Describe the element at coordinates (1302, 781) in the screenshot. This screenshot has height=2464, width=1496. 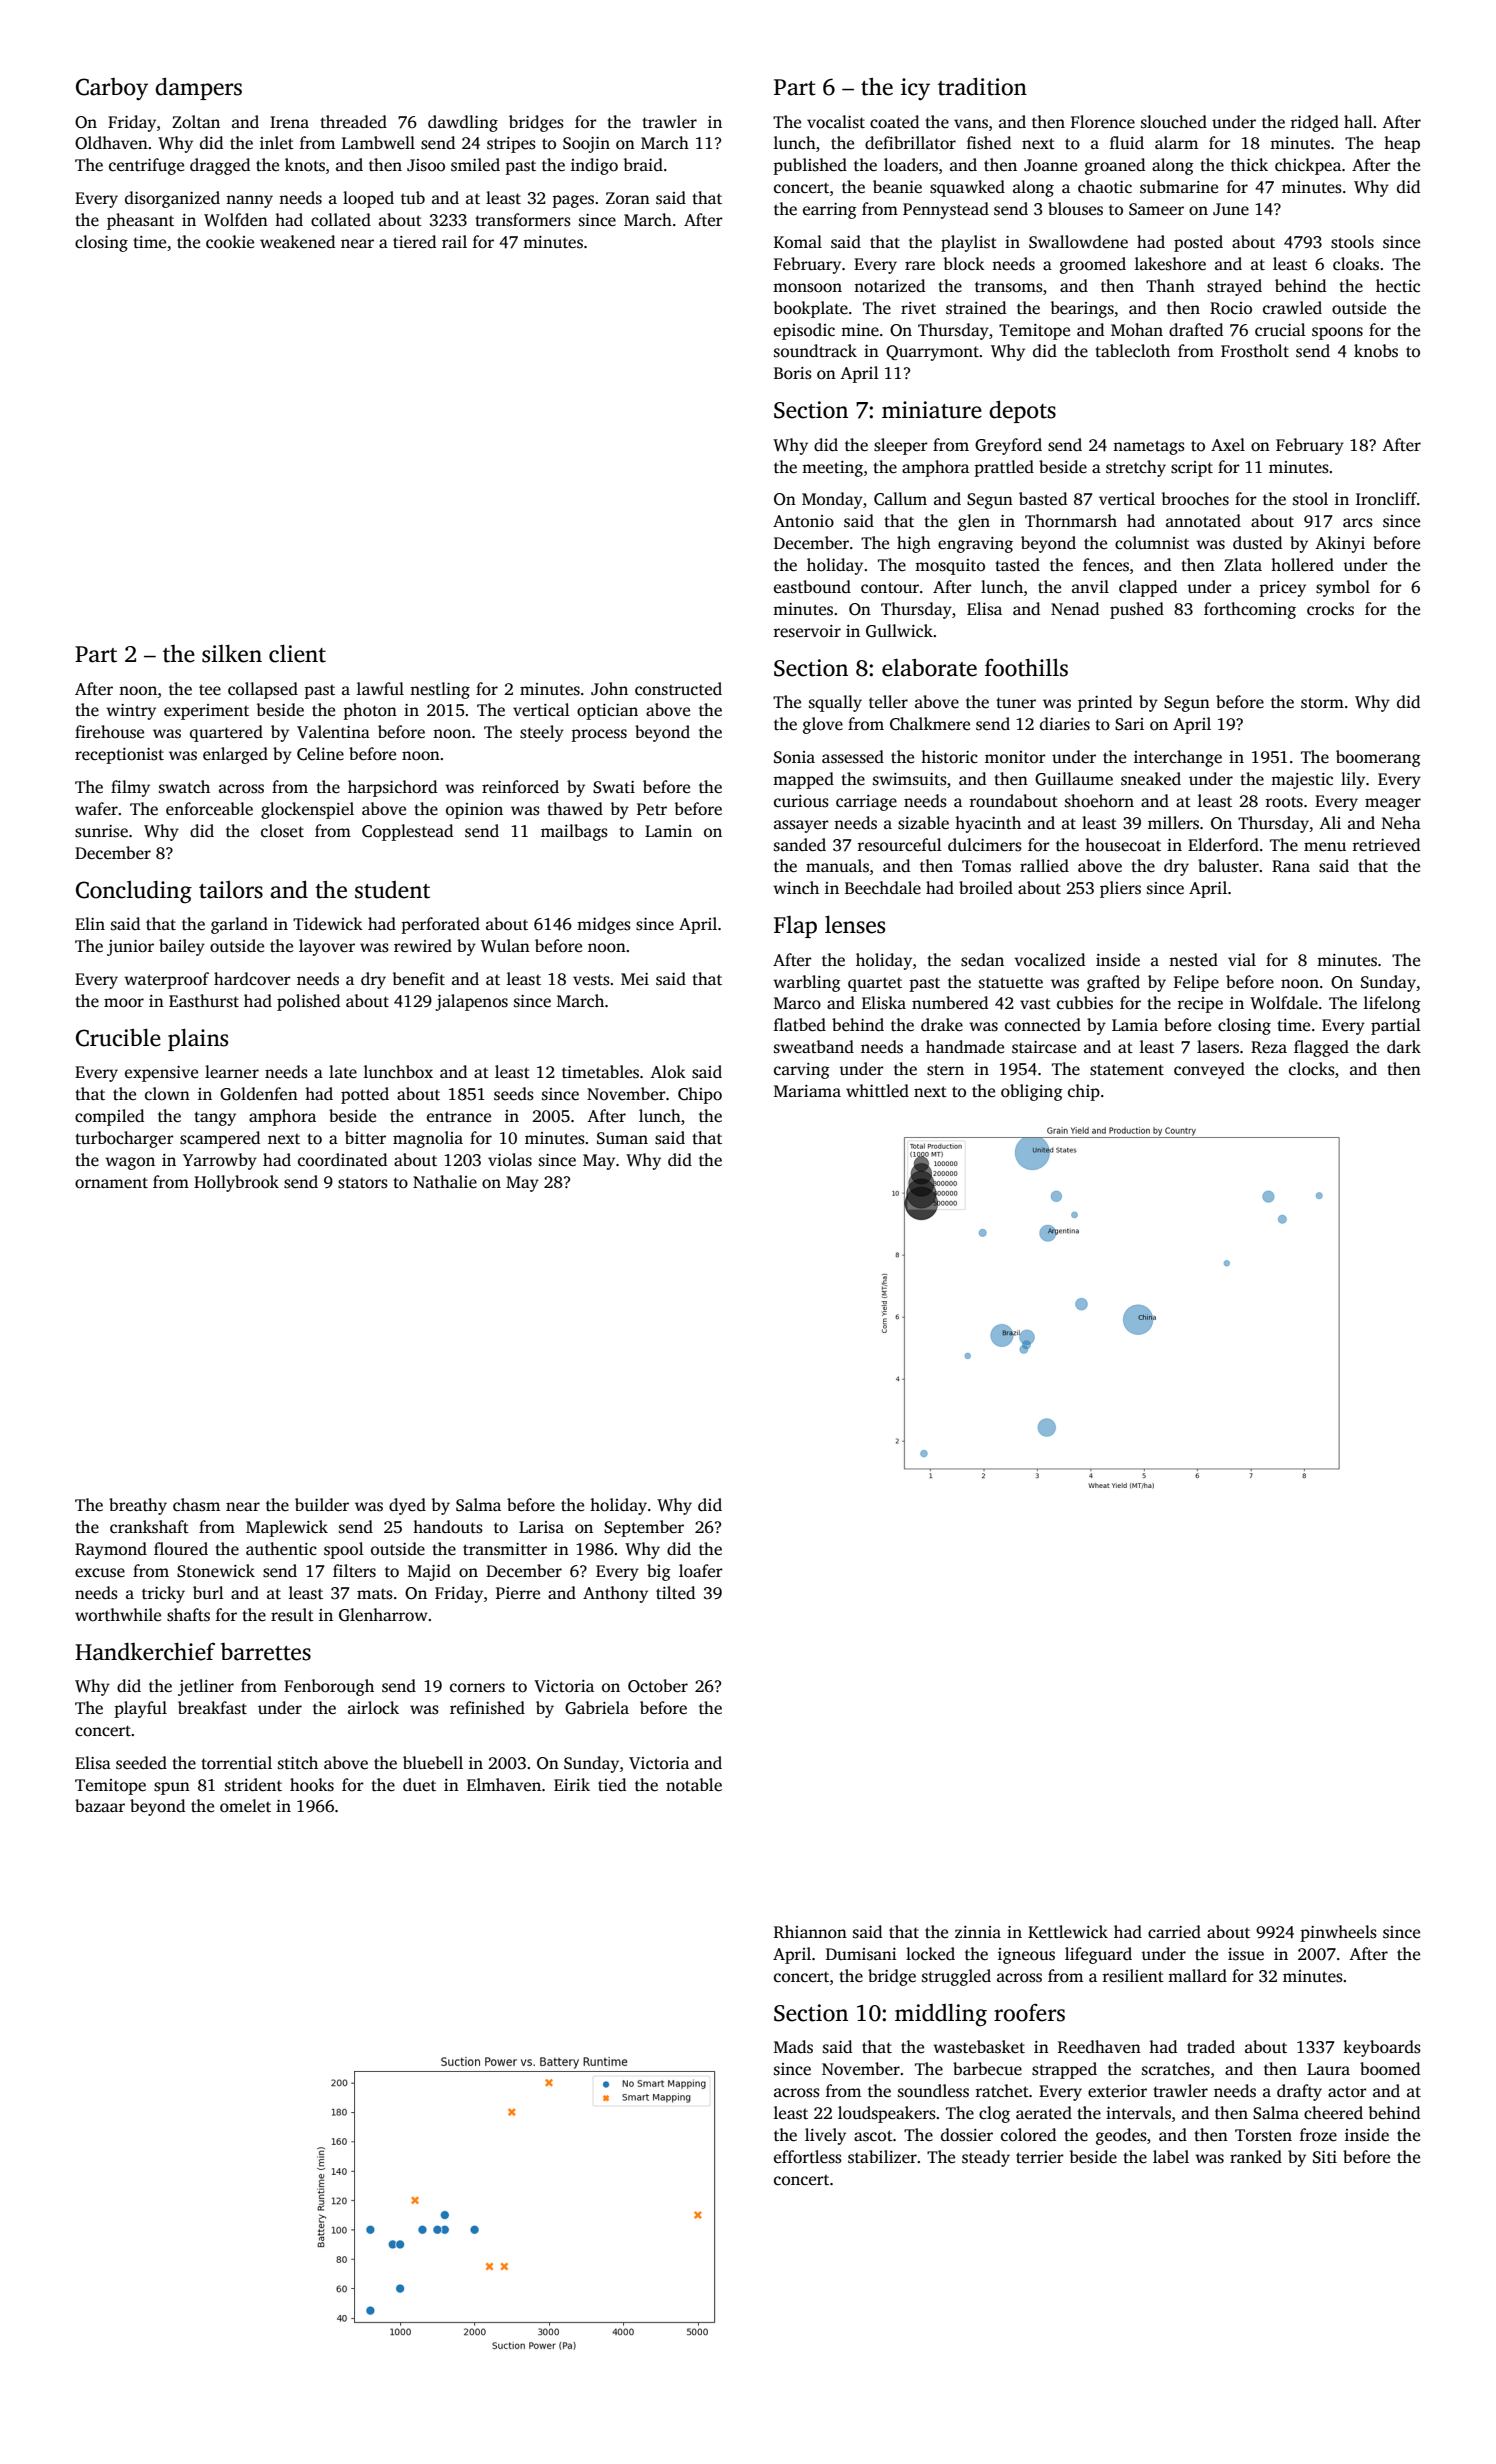
I see `majestic` at that location.
